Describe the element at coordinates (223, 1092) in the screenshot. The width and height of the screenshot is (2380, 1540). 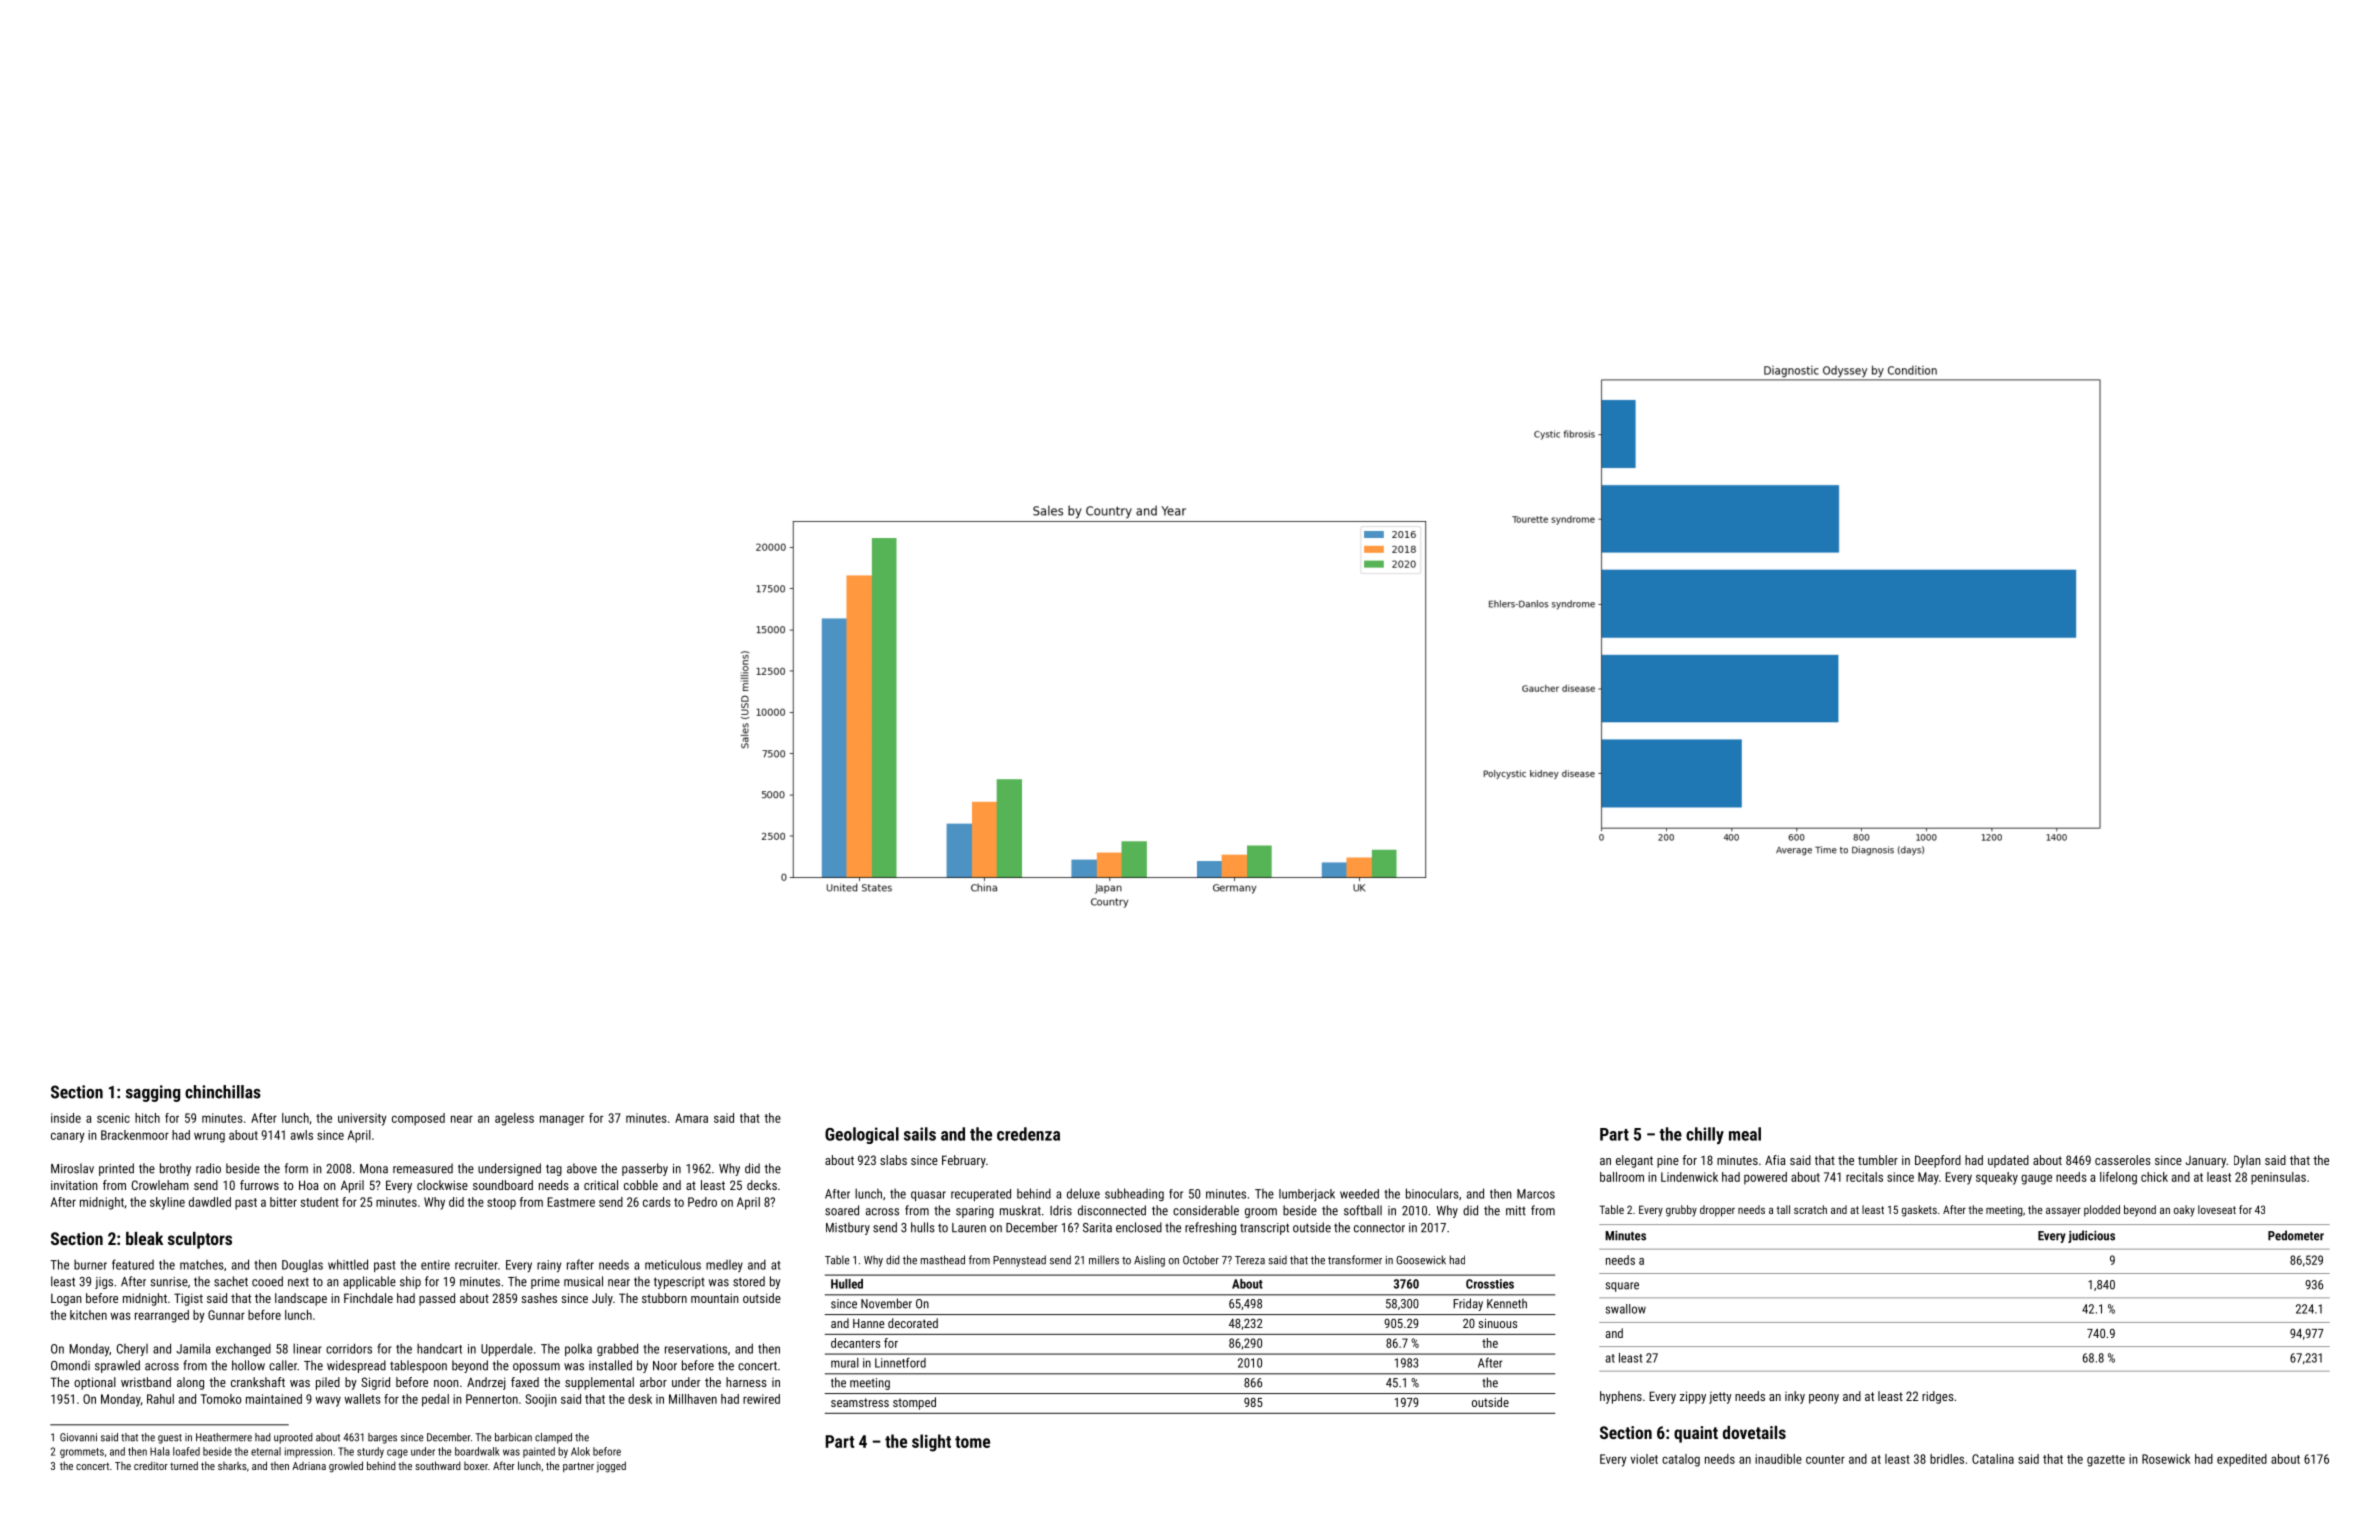
I see `chinchillas` at that location.
